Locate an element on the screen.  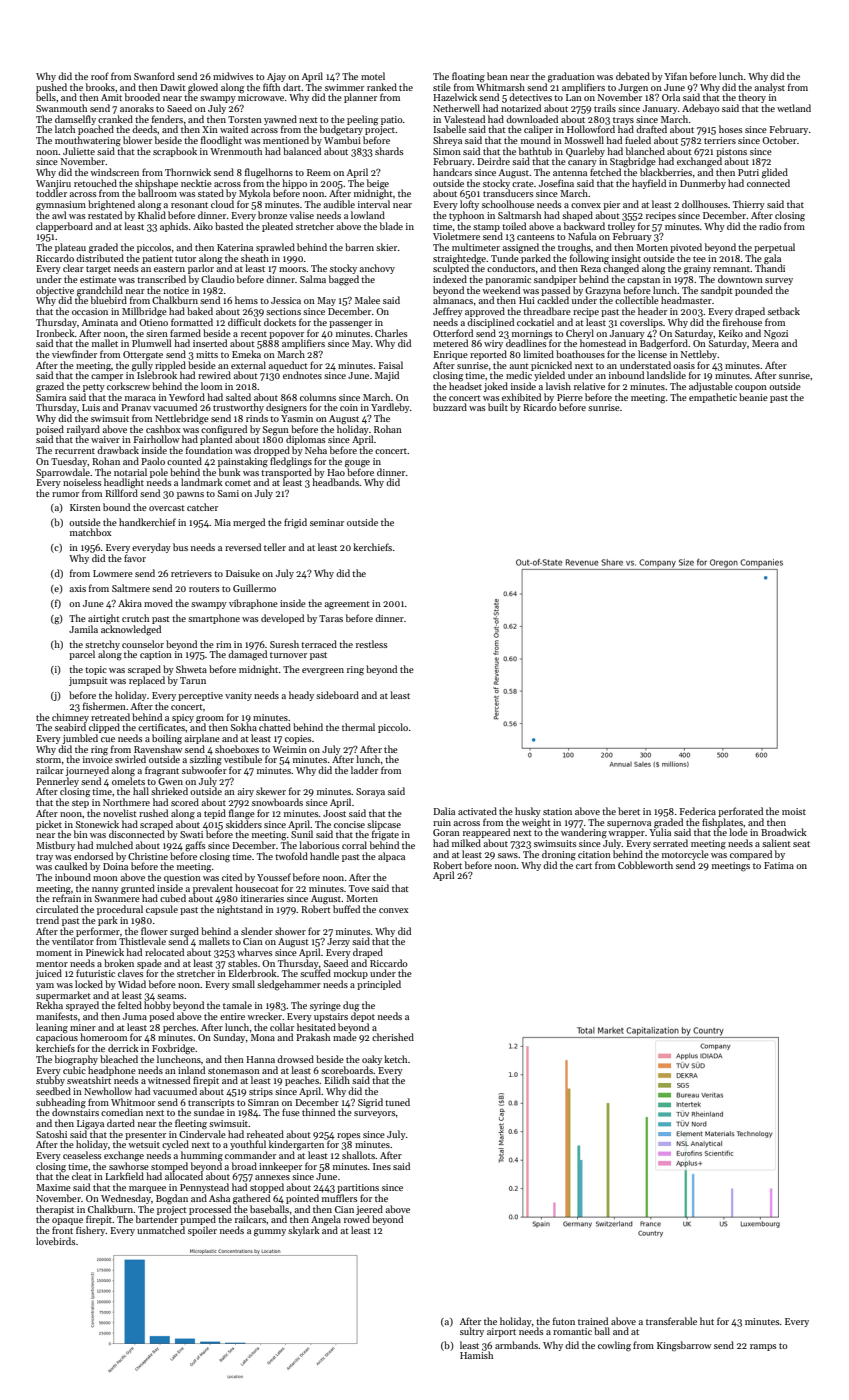
rewired is located at coordinates (214, 375).
